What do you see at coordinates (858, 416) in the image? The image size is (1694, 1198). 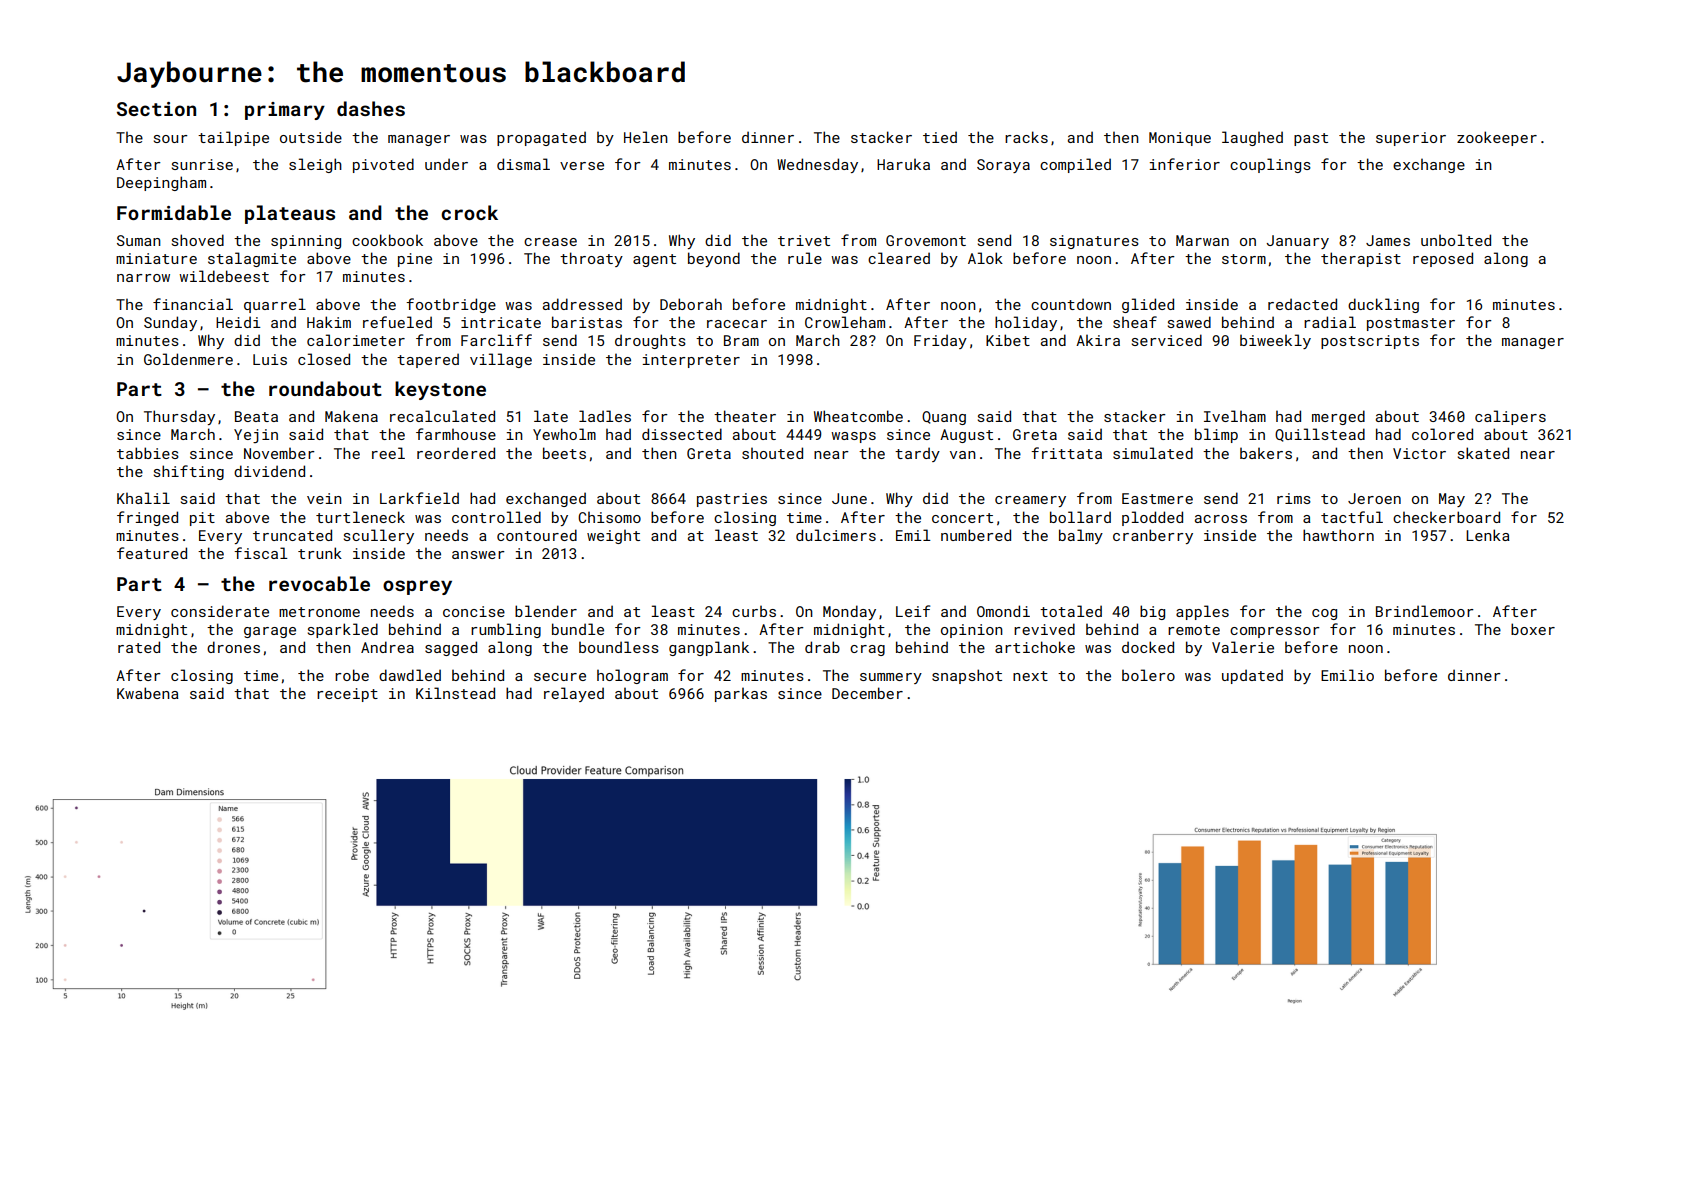 I see `Wheatcombe` at bounding box center [858, 416].
